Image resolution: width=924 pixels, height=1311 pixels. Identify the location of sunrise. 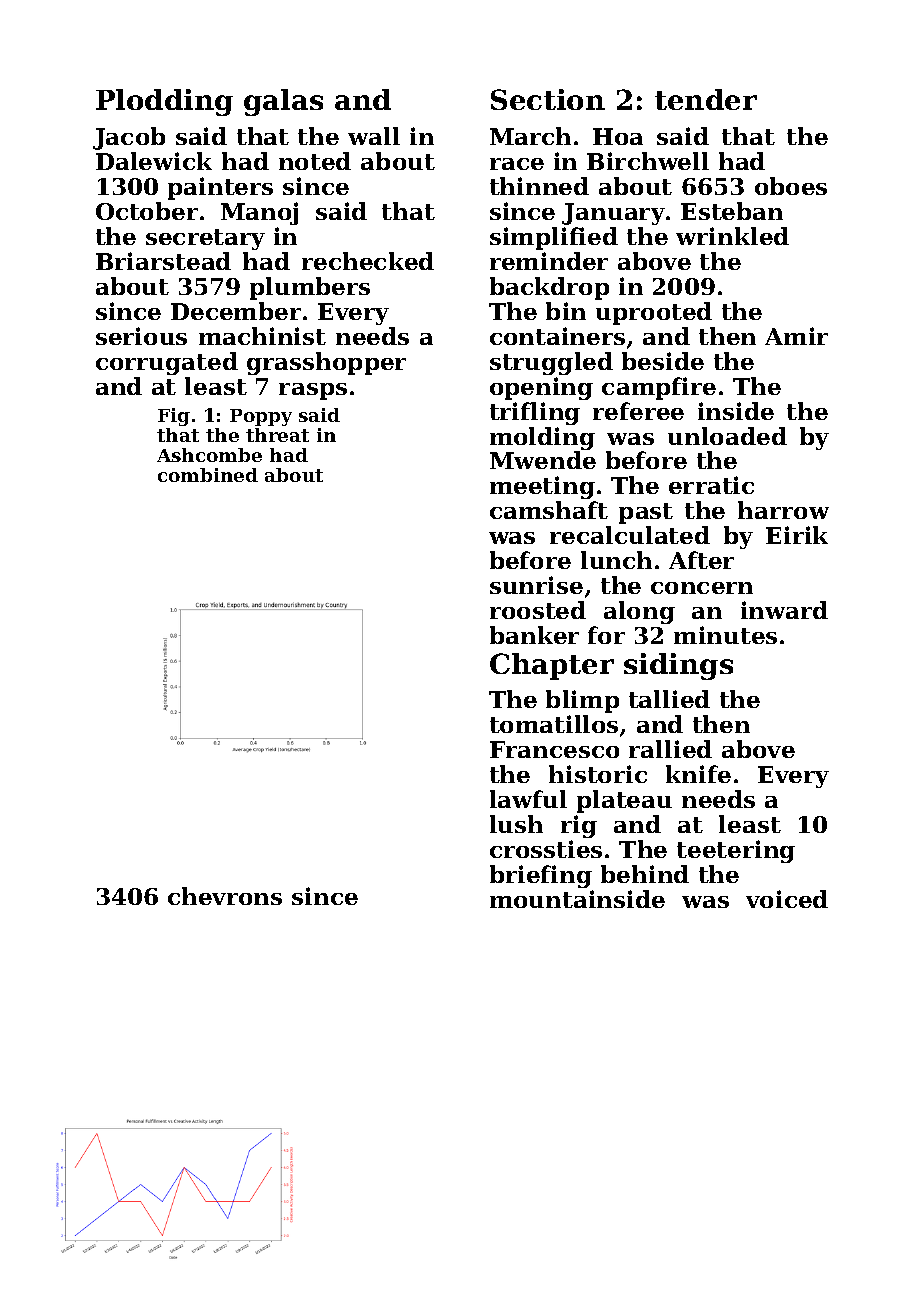
(536, 585).
